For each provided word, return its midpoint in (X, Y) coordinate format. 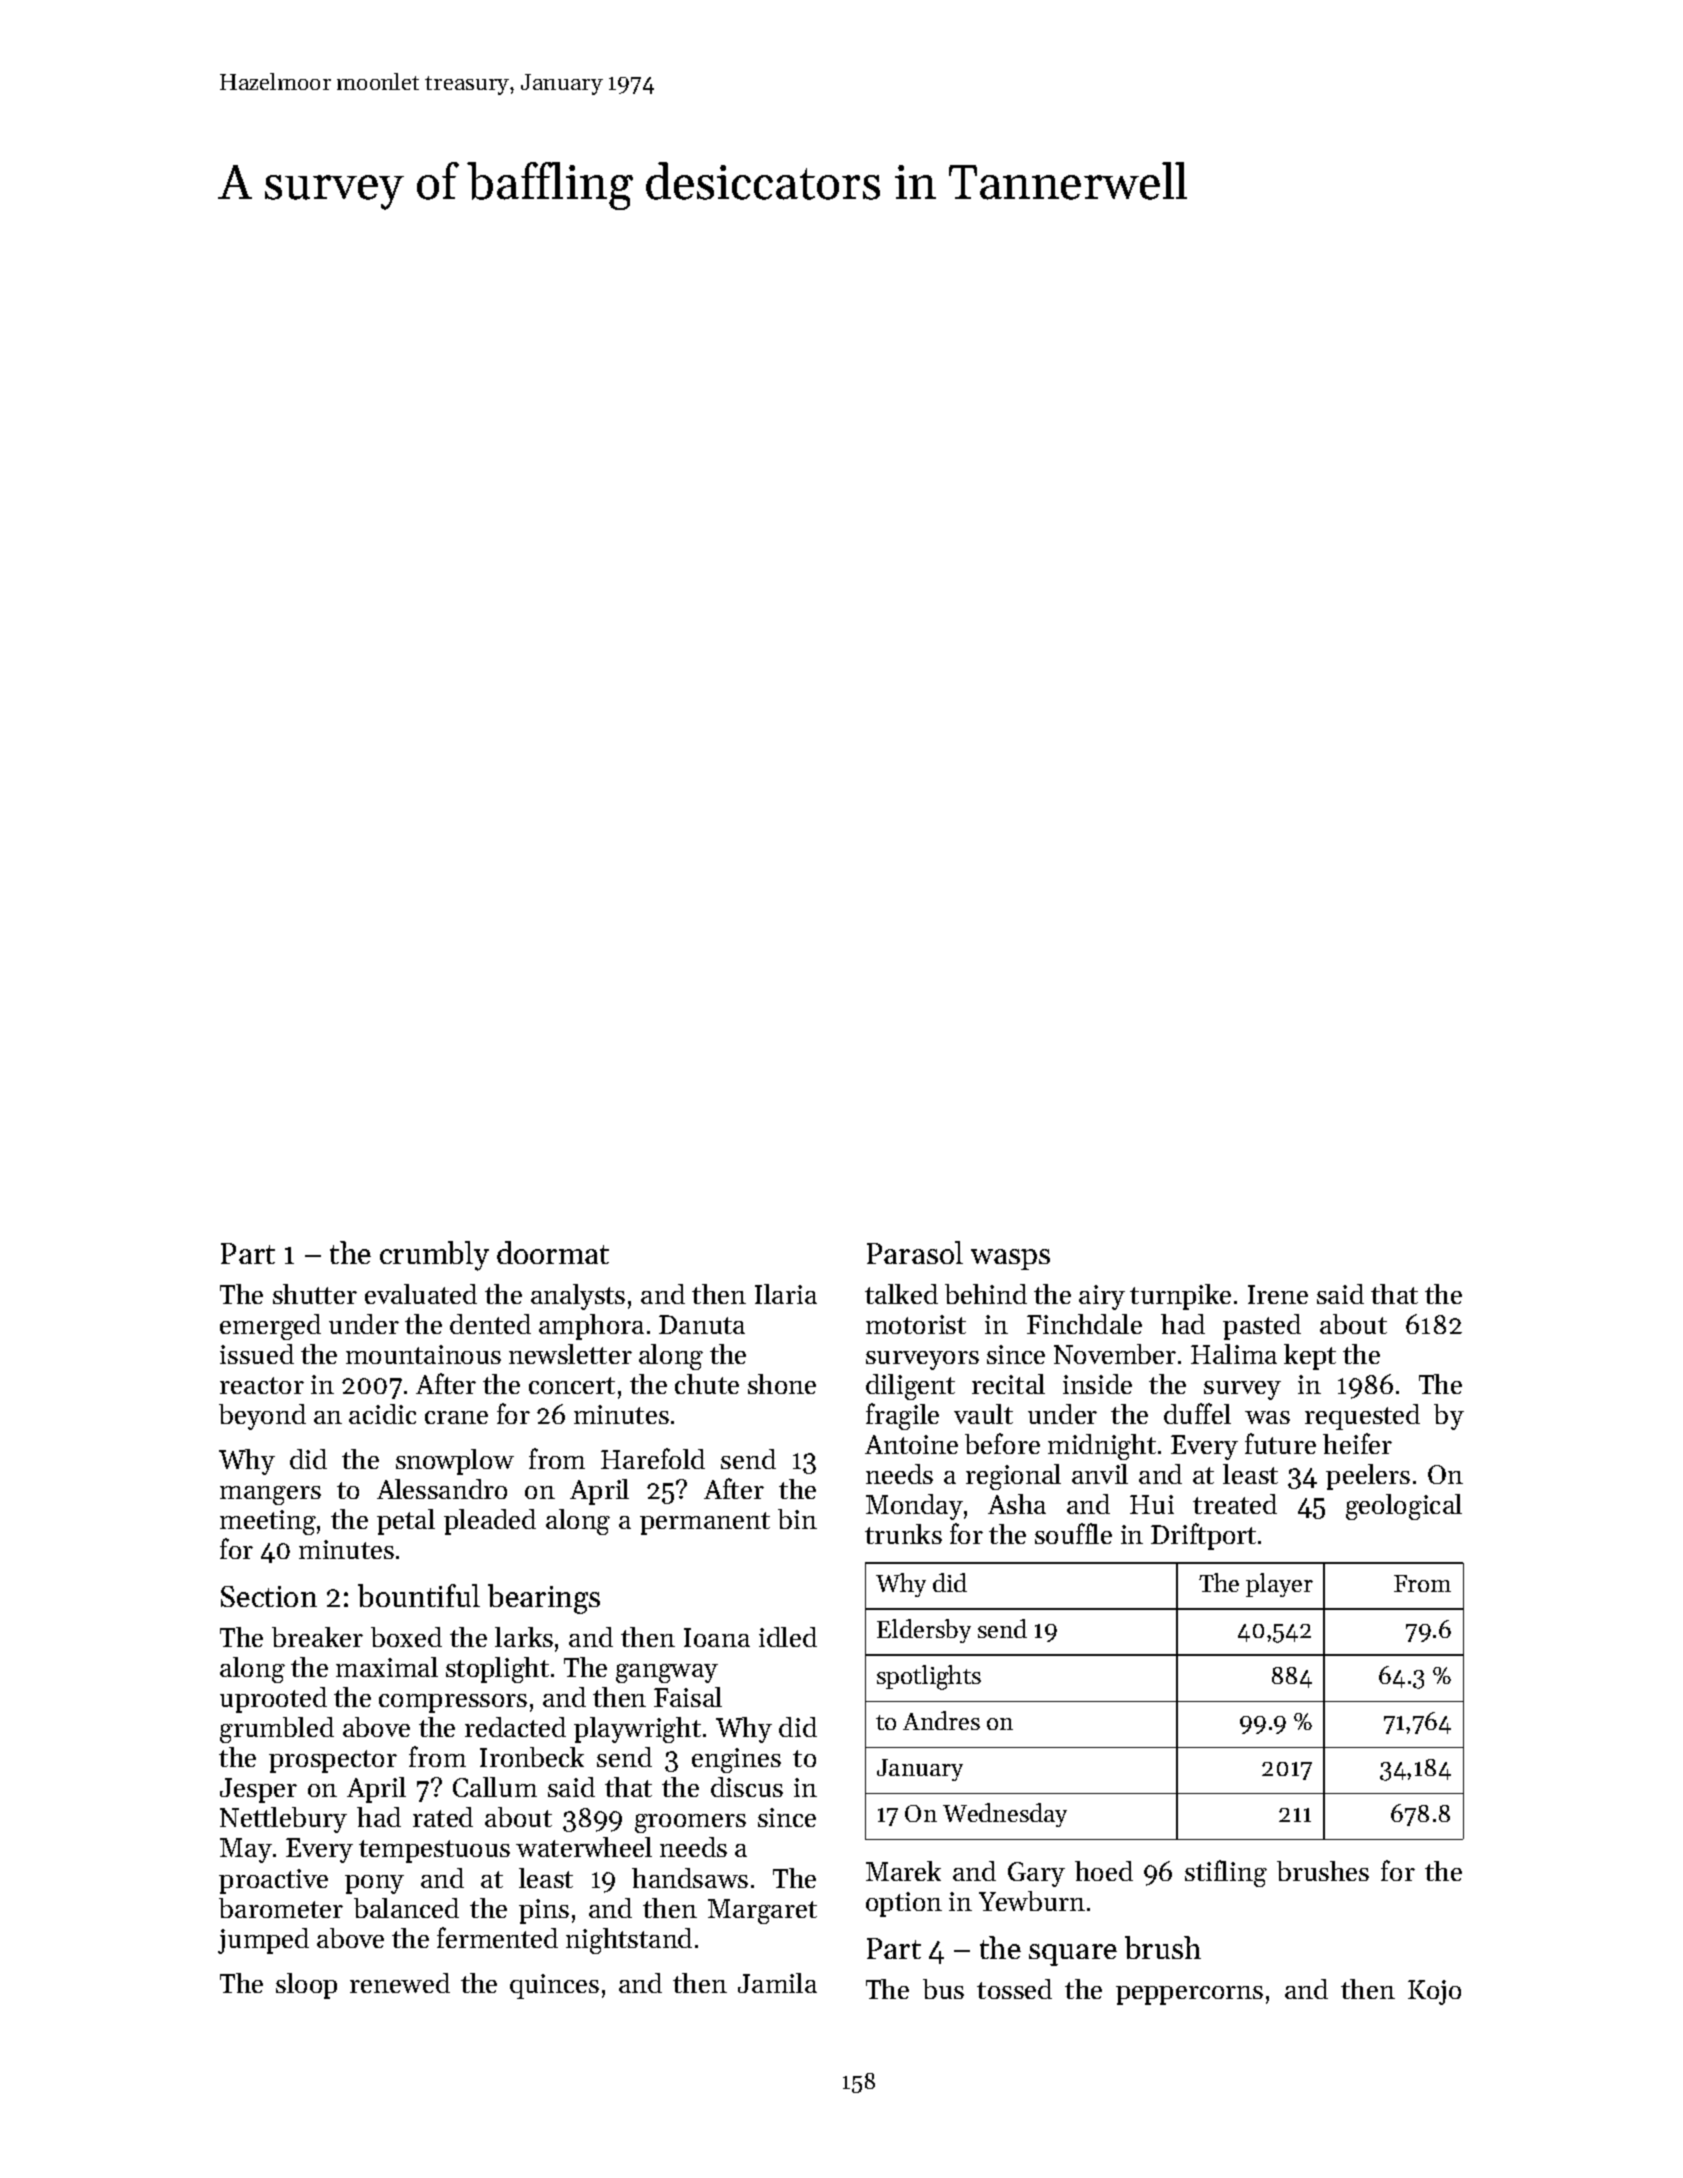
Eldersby (924, 1631)
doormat (553, 1252)
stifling (1226, 1873)
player (1279, 1585)
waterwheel (584, 1847)
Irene (1278, 1294)
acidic (382, 1414)
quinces (554, 1986)
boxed (406, 1637)
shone (782, 1384)
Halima (1234, 1354)
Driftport (1203, 1536)
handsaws (690, 1878)
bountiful (419, 1595)
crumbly (434, 1256)
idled (788, 1637)
